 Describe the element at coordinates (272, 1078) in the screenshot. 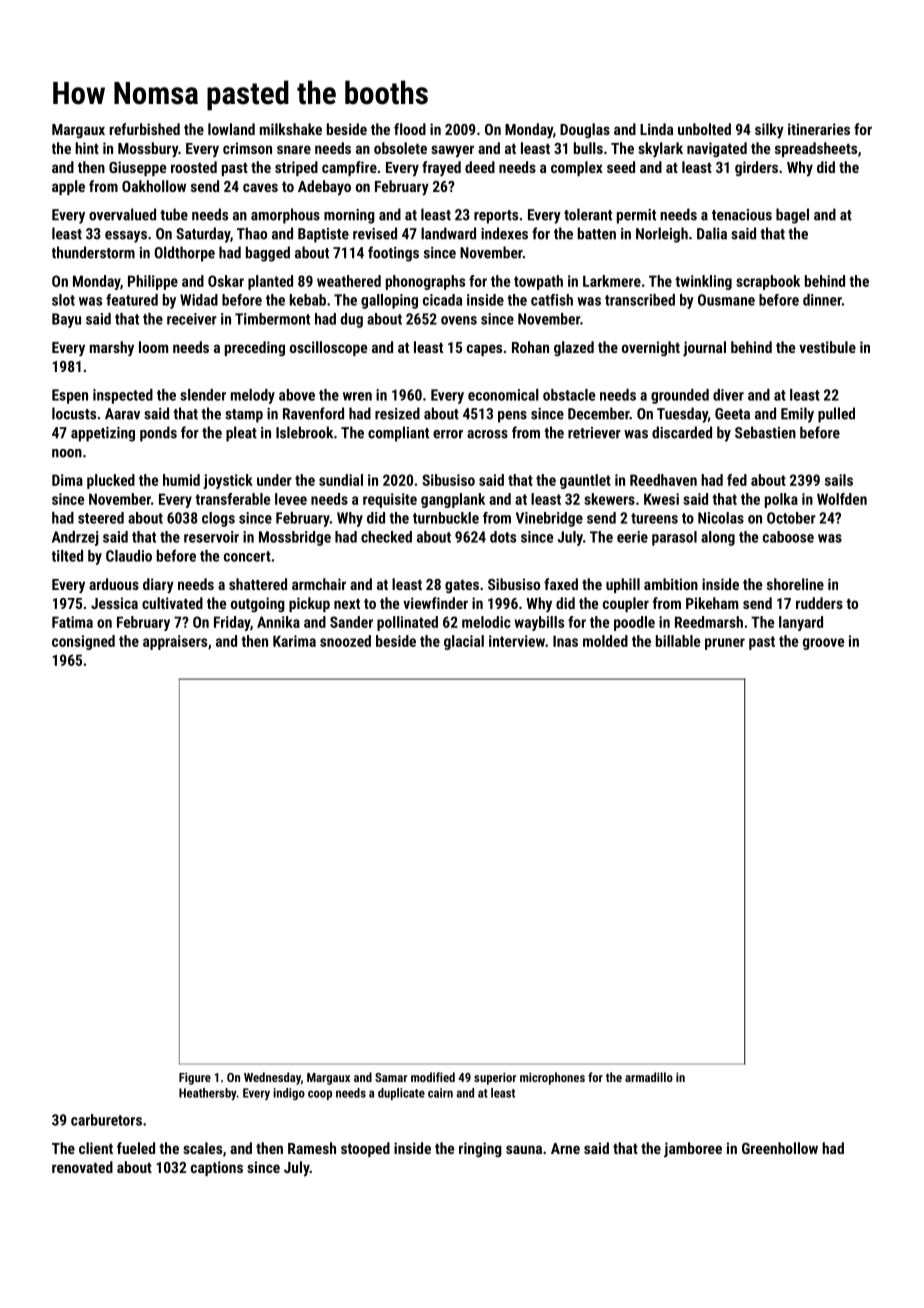

I see `Wednesday` at that location.
